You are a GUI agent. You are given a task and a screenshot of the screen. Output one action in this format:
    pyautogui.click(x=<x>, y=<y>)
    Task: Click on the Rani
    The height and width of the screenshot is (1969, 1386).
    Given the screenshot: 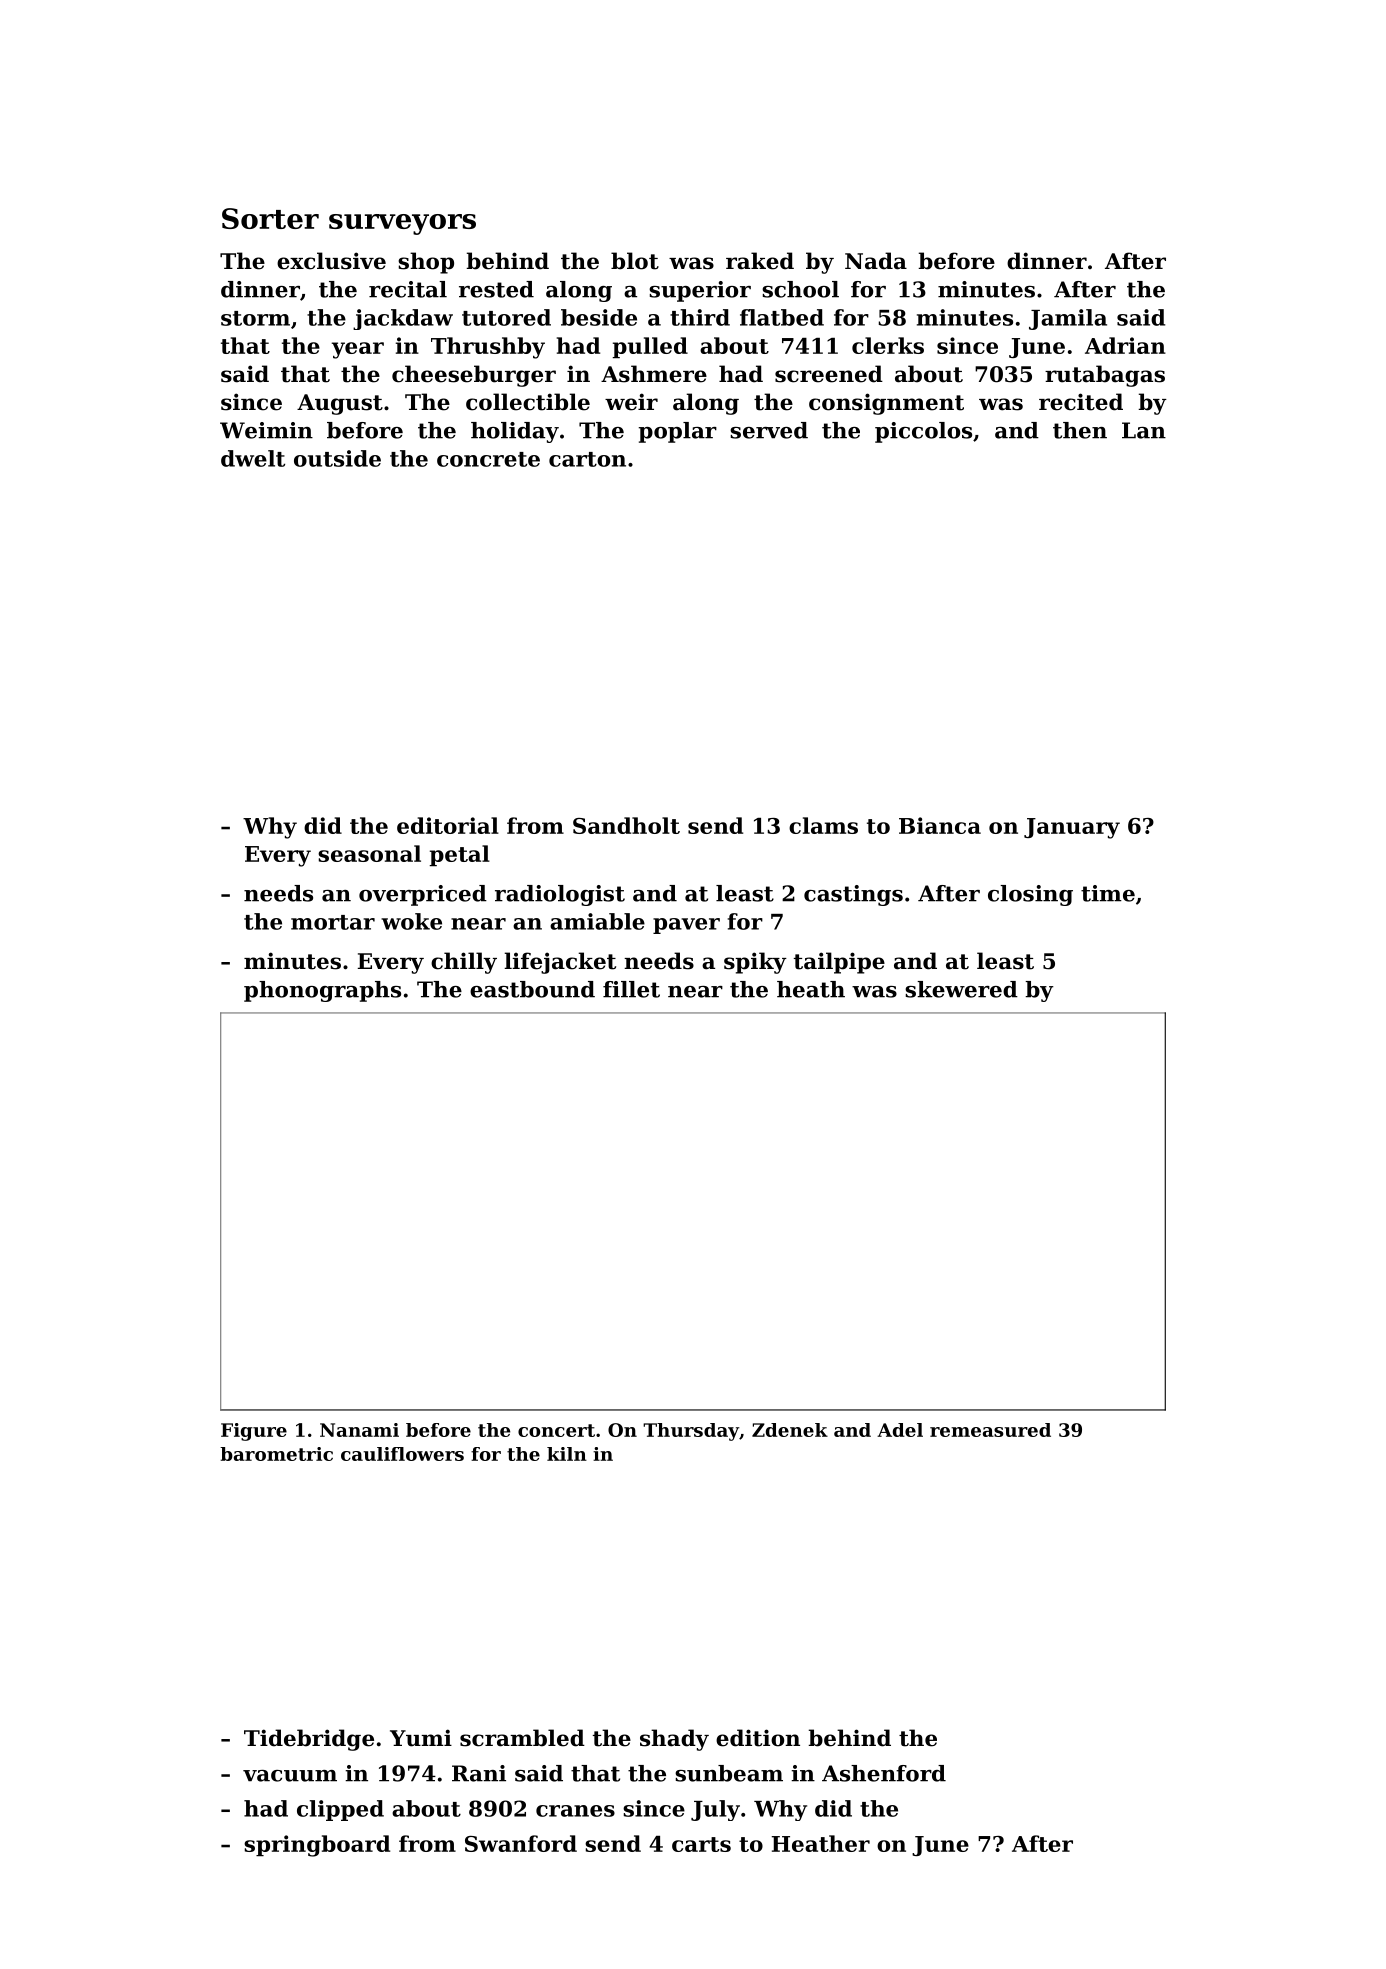 What is the action you would take?
    pyautogui.click(x=479, y=1773)
